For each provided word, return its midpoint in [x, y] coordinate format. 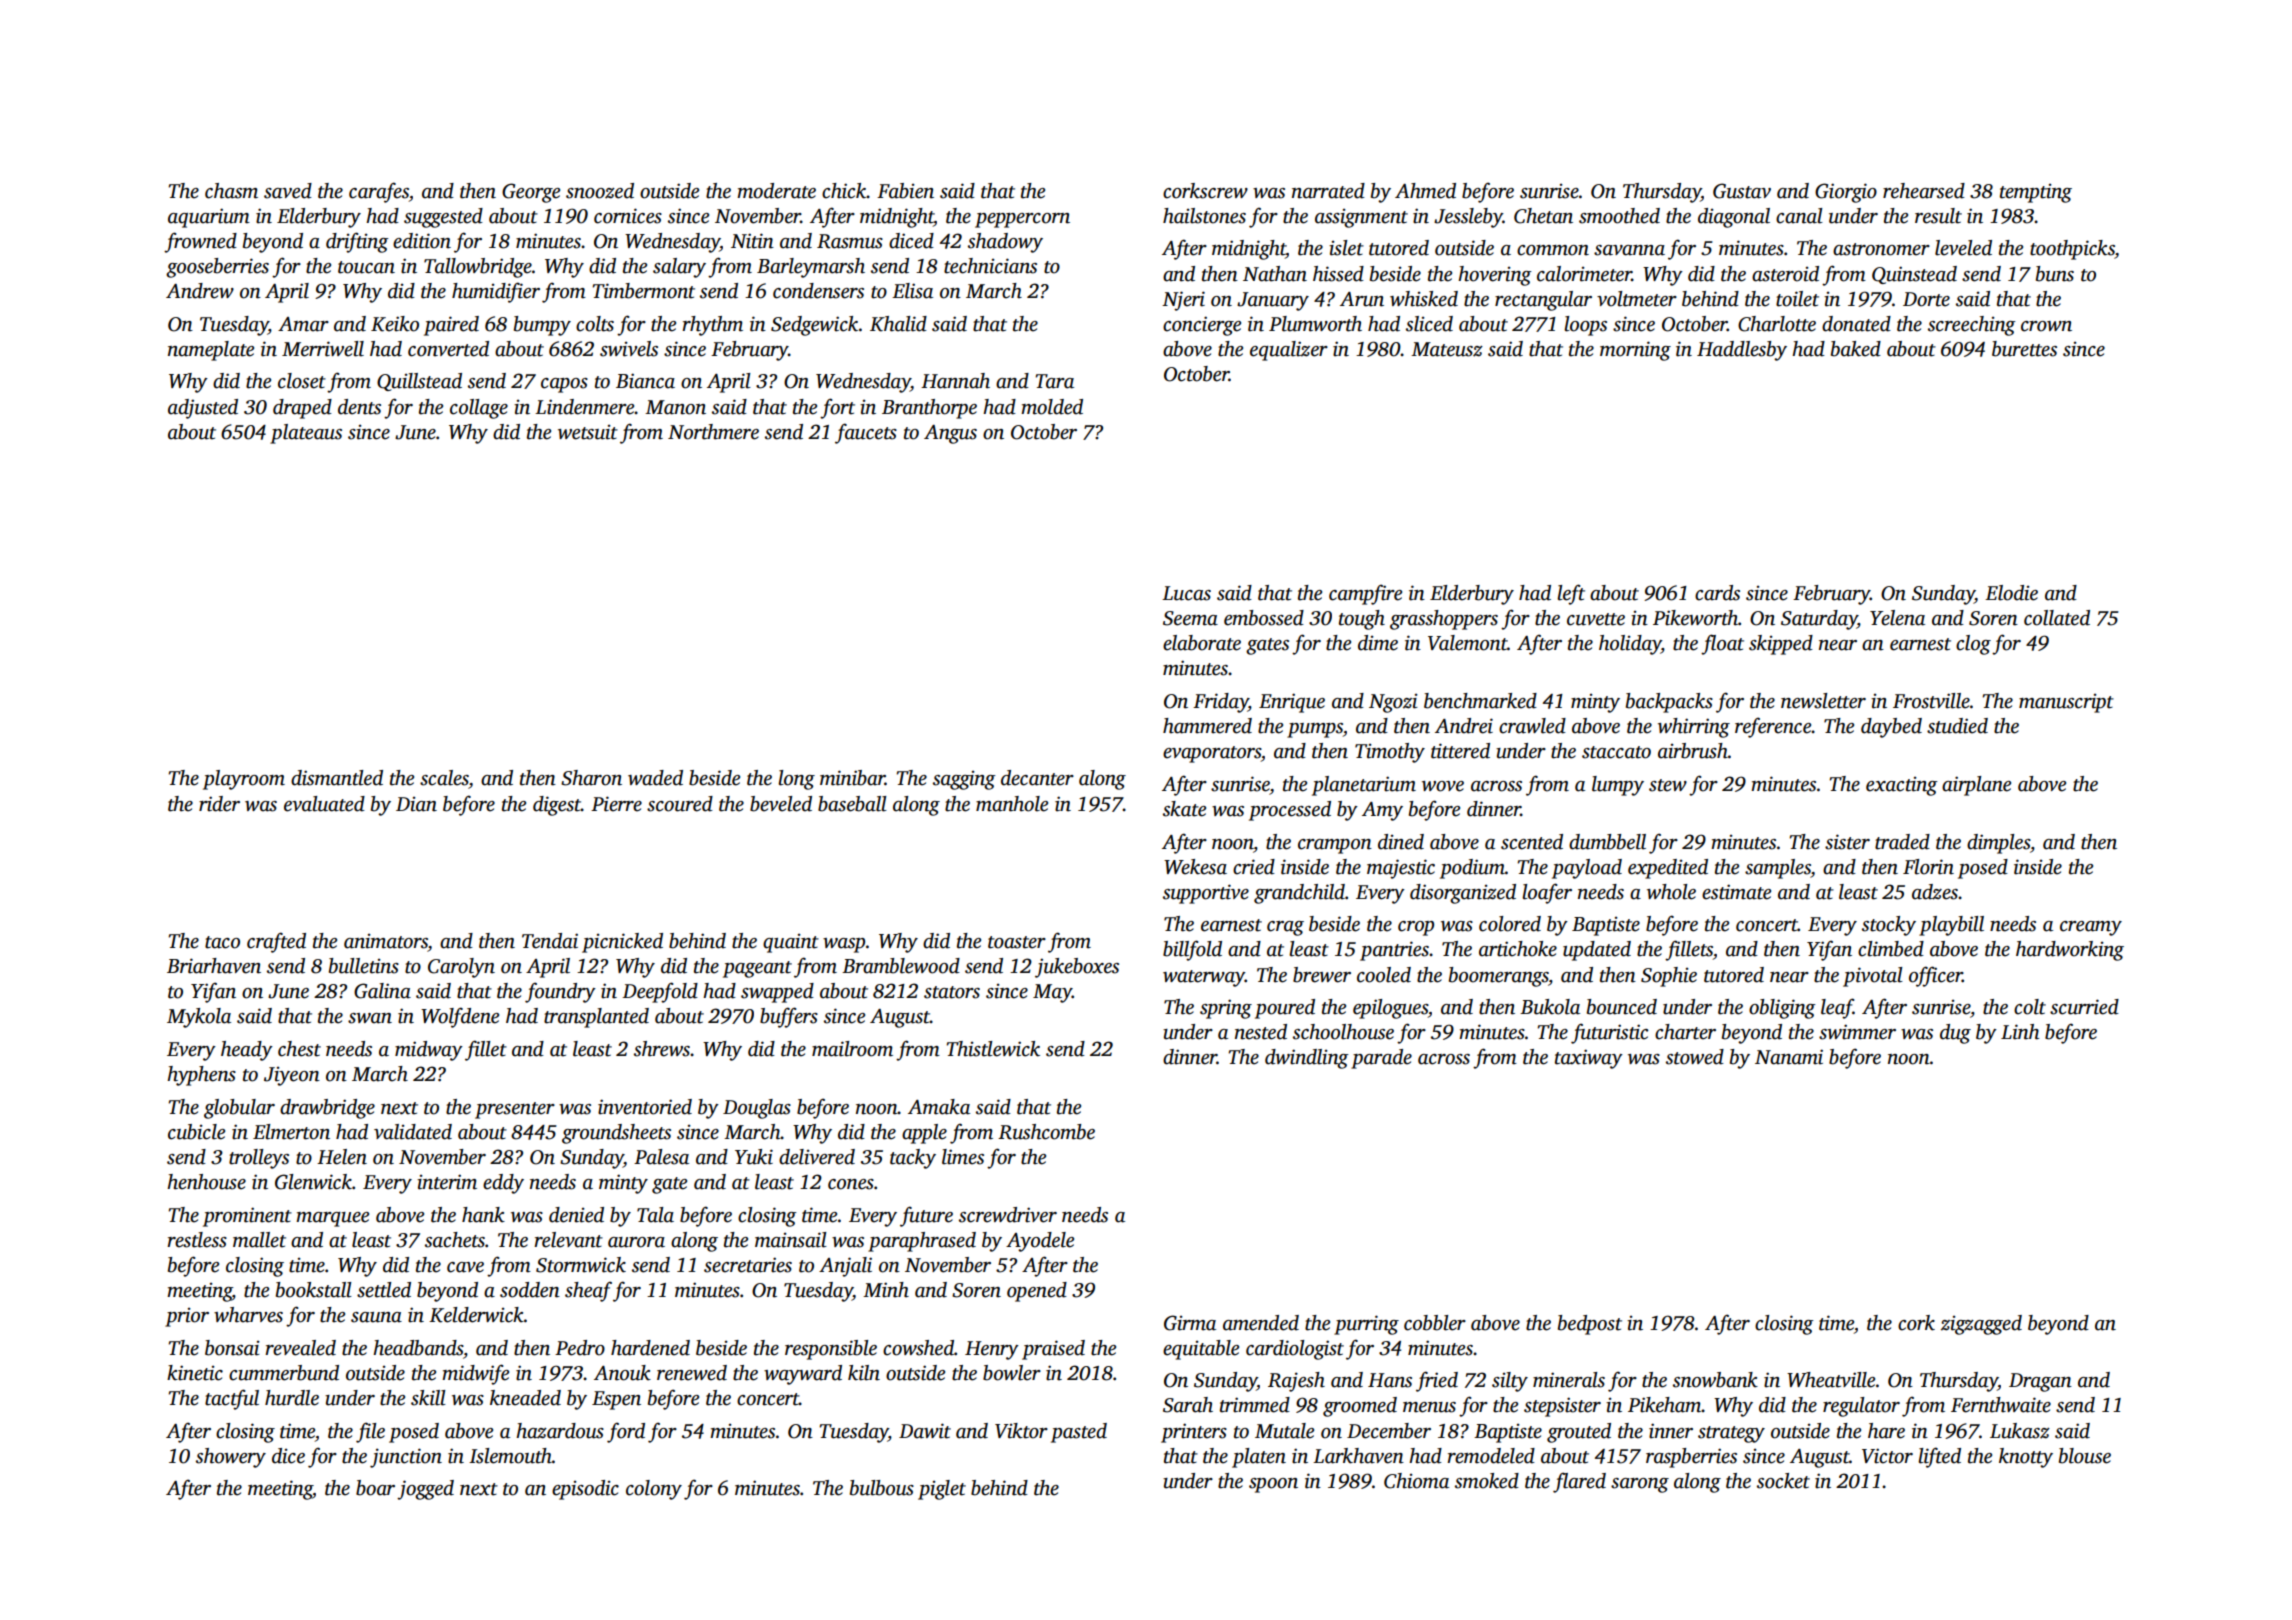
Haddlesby [1742, 351]
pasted [1079, 1433]
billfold [1192, 950]
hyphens [201, 1076]
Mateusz [1447, 349]
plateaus [306, 434]
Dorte [1926, 299]
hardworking [2070, 951]
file [370, 1432]
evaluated [324, 804]
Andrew [200, 291]
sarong [1640, 1485]
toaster [1017, 942]
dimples [1998, 844]
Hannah [955, 381]
